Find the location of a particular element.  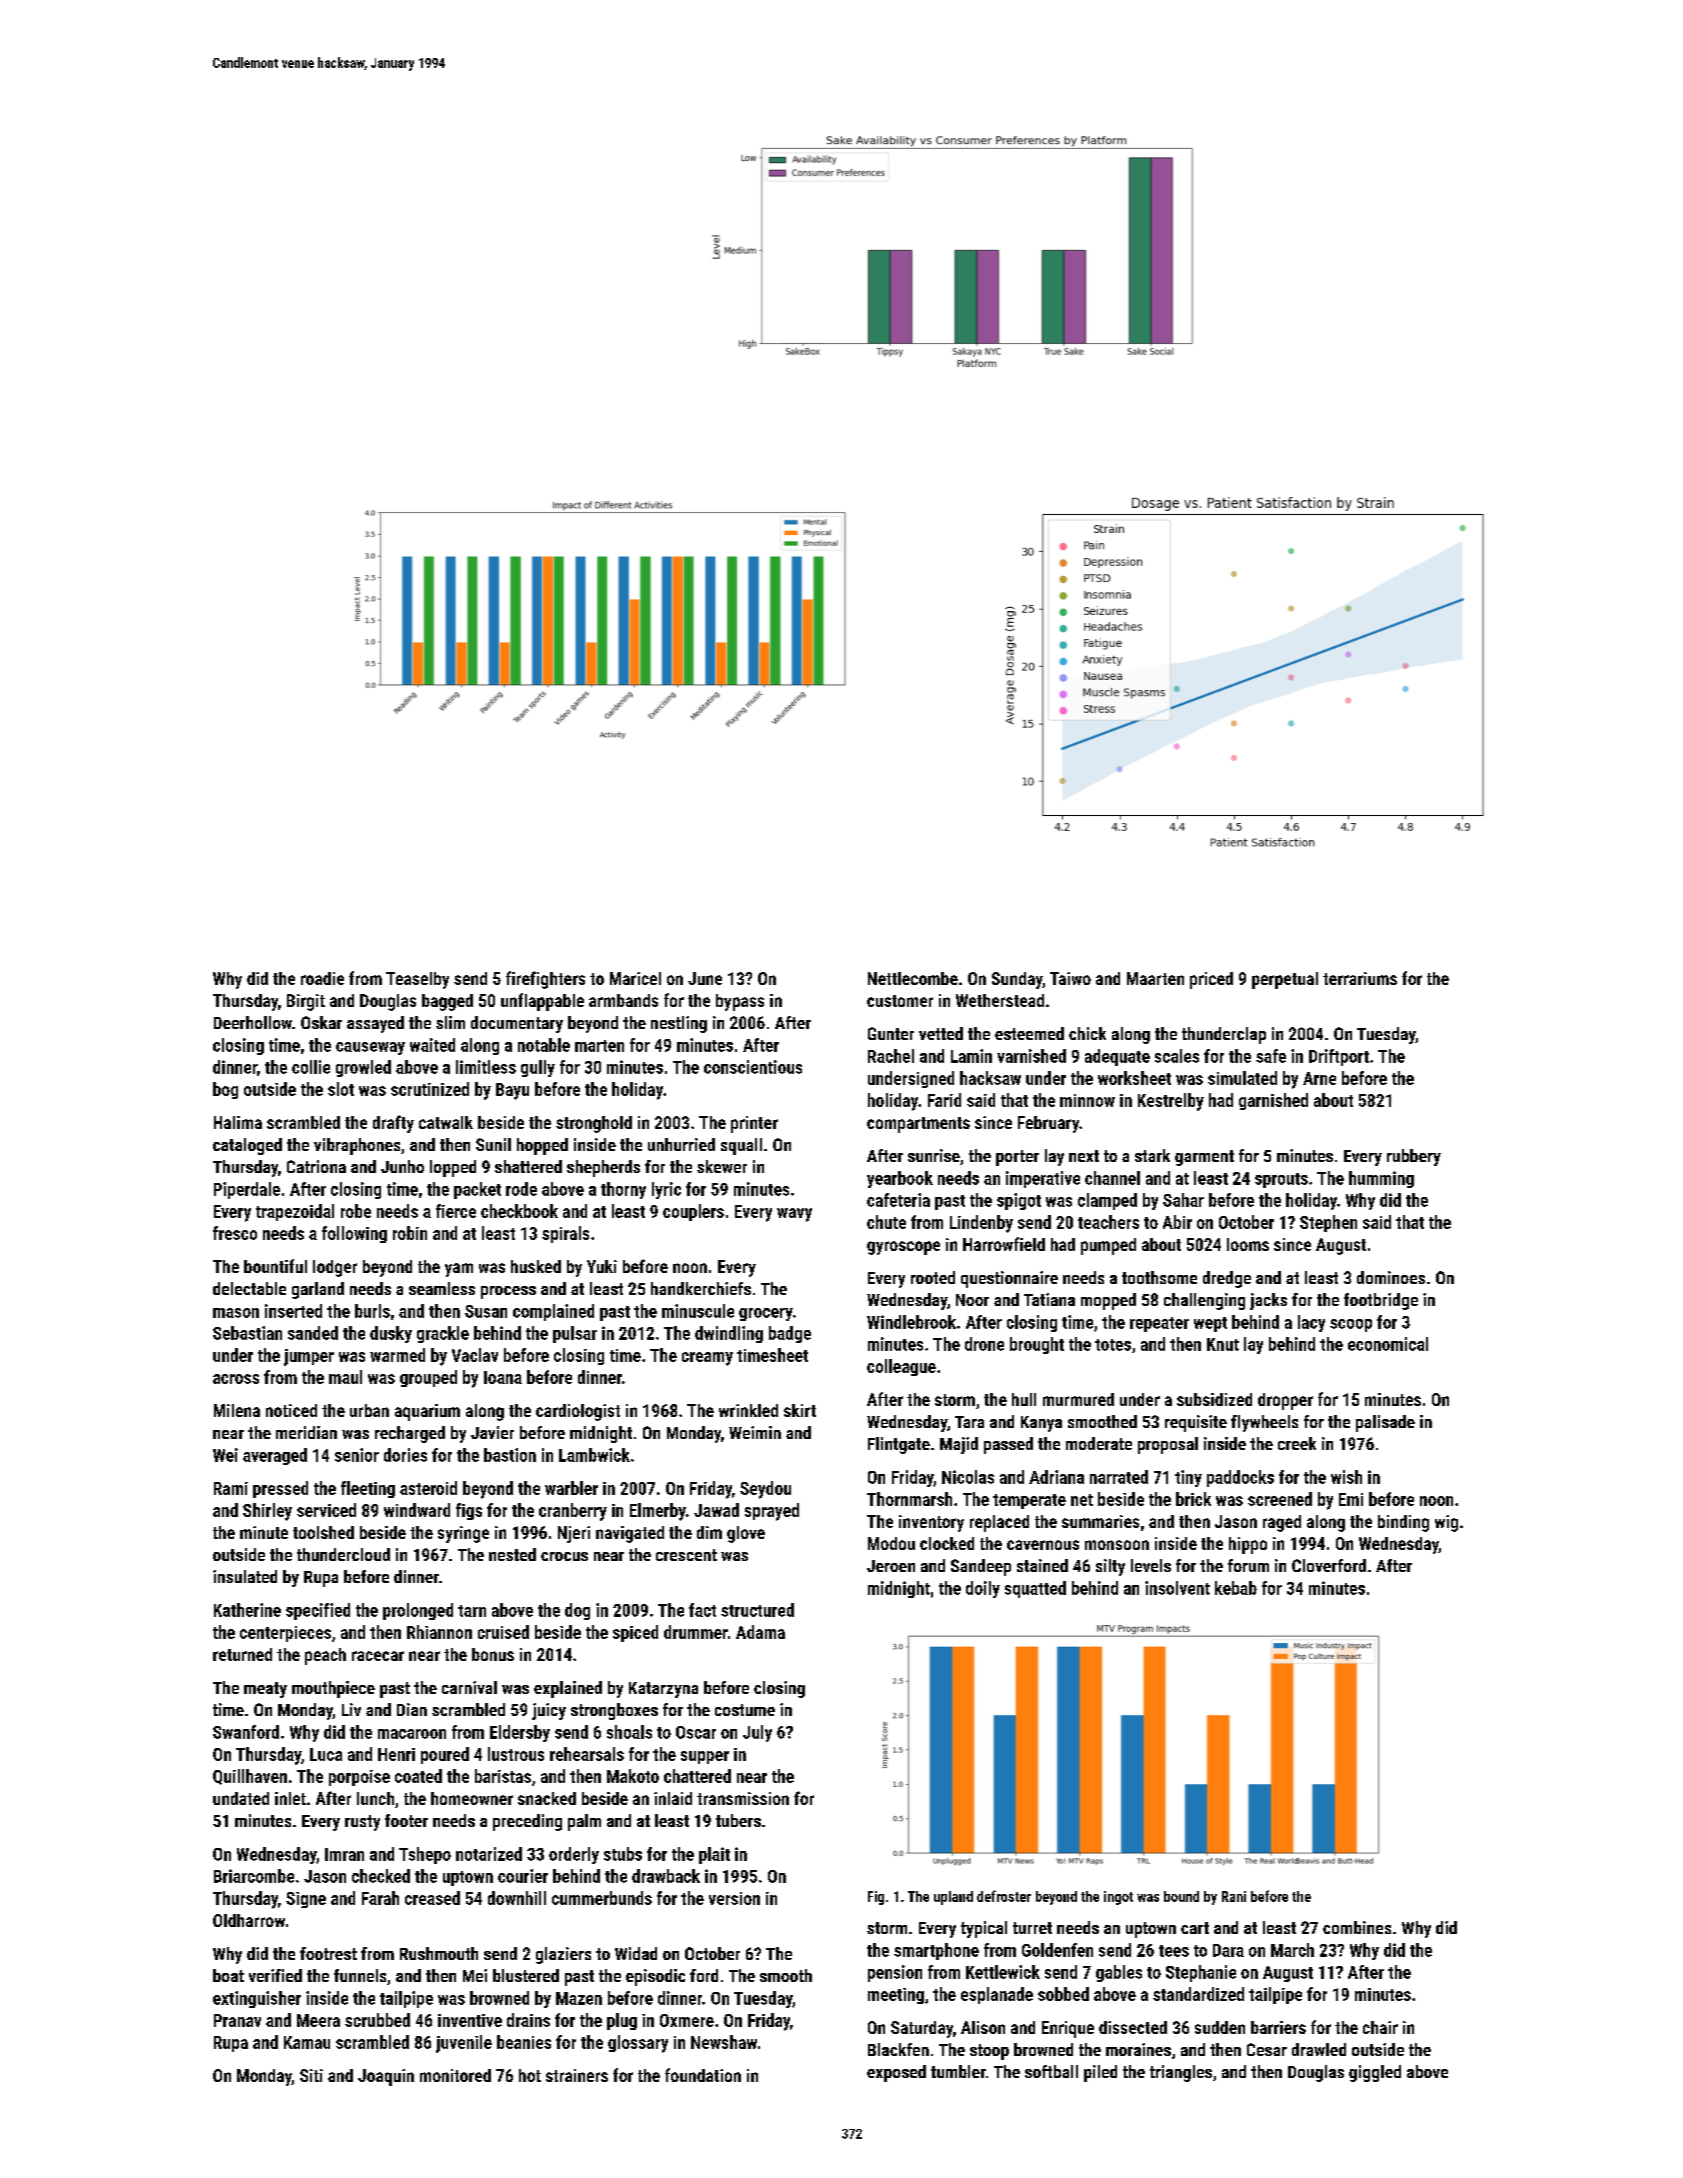

perpetual is located at coordinates (1285, 980).
